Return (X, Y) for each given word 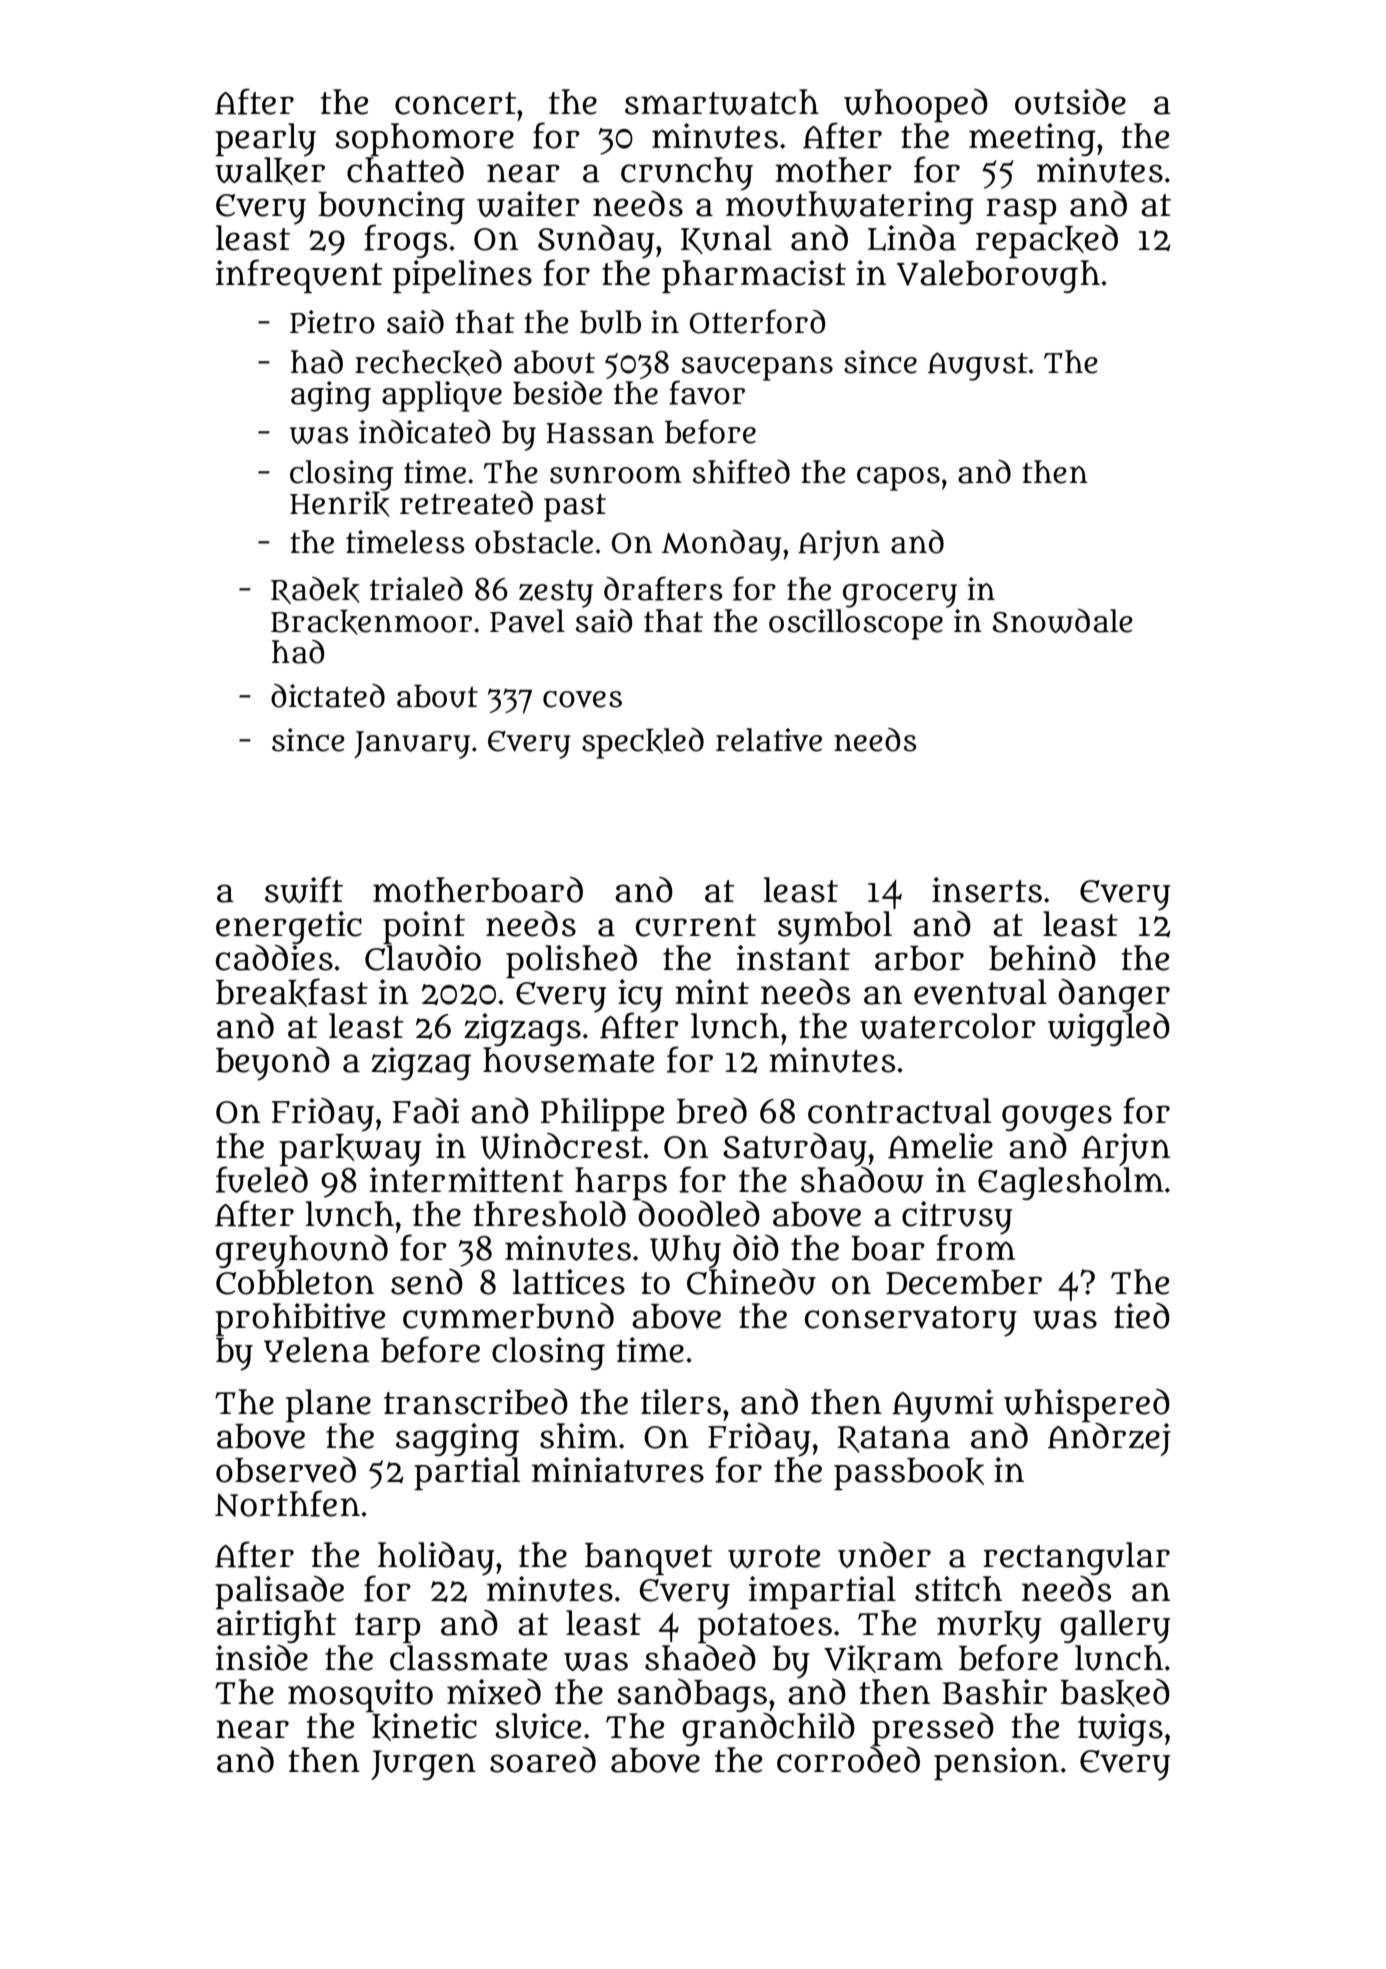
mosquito (360, 1695)
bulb (610, 322)
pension (996, 1763)
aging (331, 396)
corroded (848, 1760)
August (978, 366)
